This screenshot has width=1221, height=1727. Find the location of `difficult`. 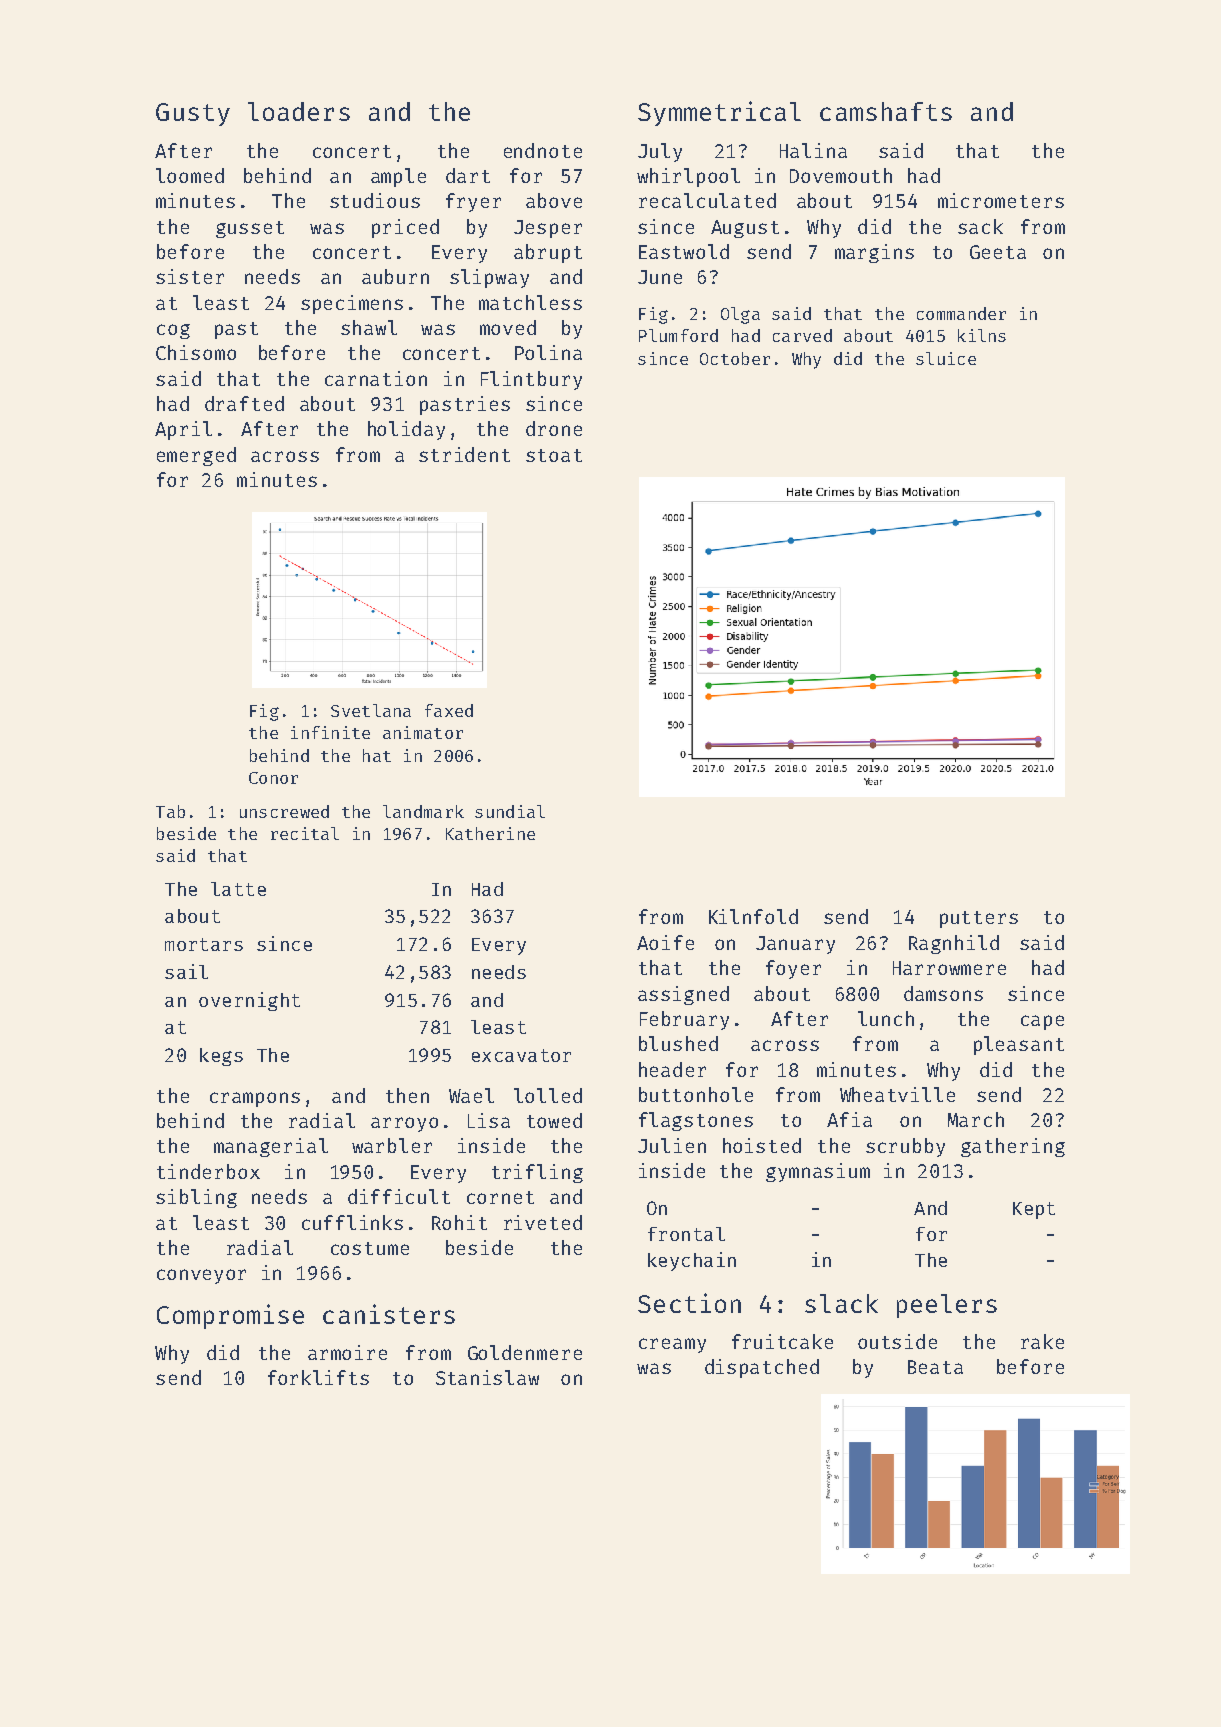

difficult is located at coordinates (399, 1196).
